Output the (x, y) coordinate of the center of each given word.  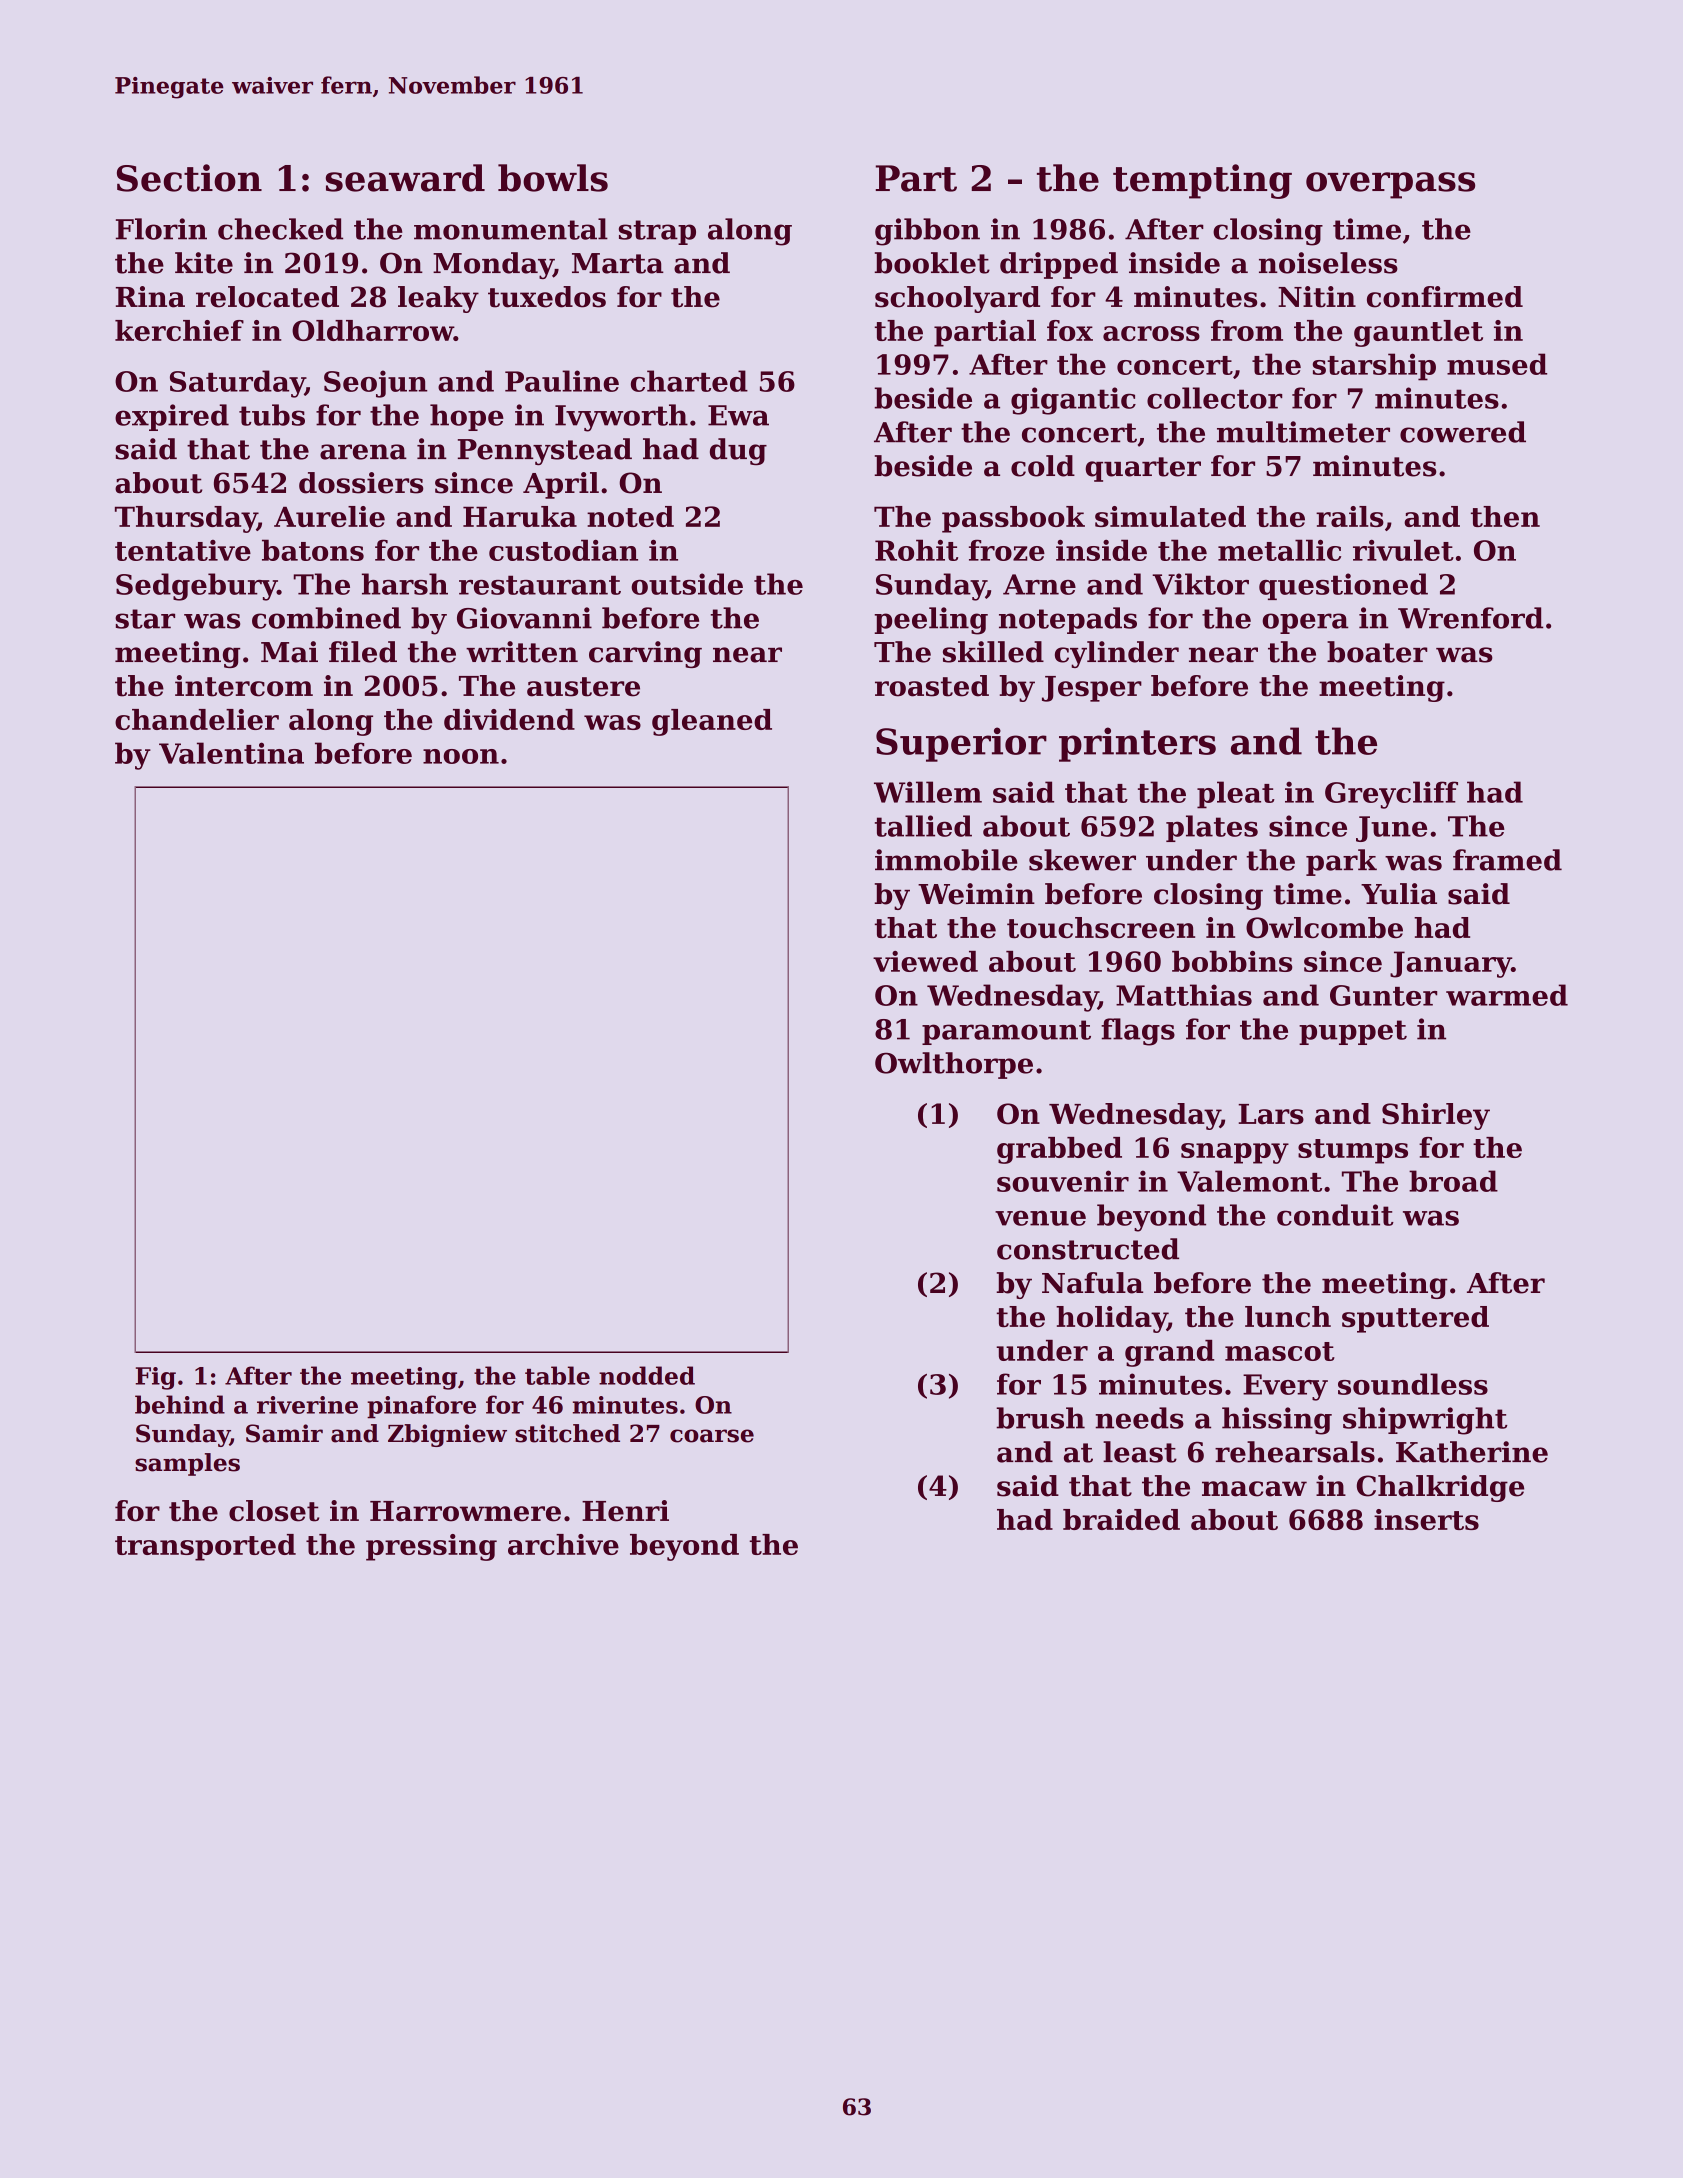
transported (205, 1547)
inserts (1426, 1519)
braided (1121, 1519)
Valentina (231, 753)
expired (172, 417)
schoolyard (957, 299)
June (1391, 829)
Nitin (1317, 297)
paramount (1006, 1032)
